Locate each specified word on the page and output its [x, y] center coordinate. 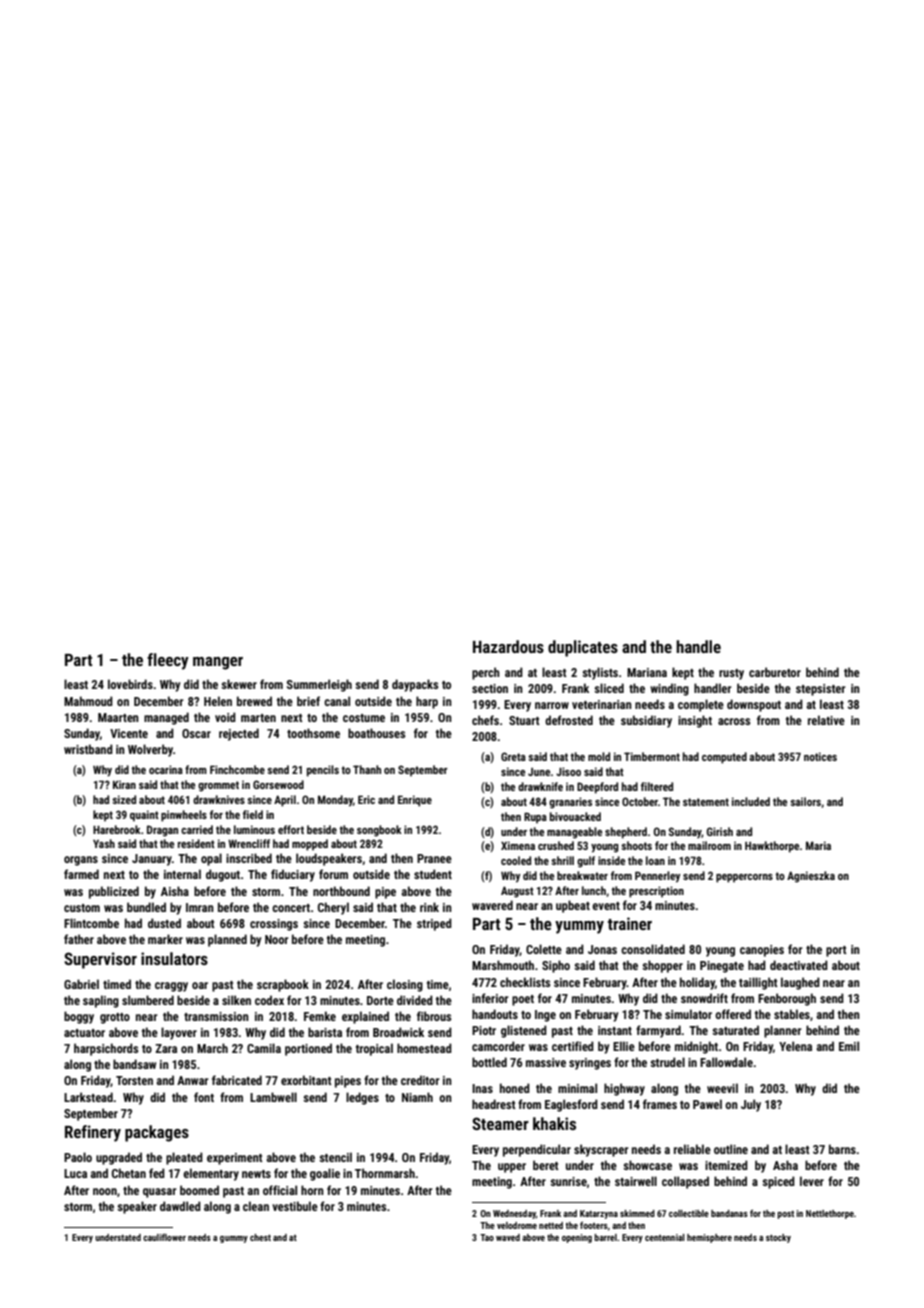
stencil [335, 1157]
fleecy [168, 661]
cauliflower [164, 1237]
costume [364, 718]
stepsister [821, 690]
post [785, 1214]
